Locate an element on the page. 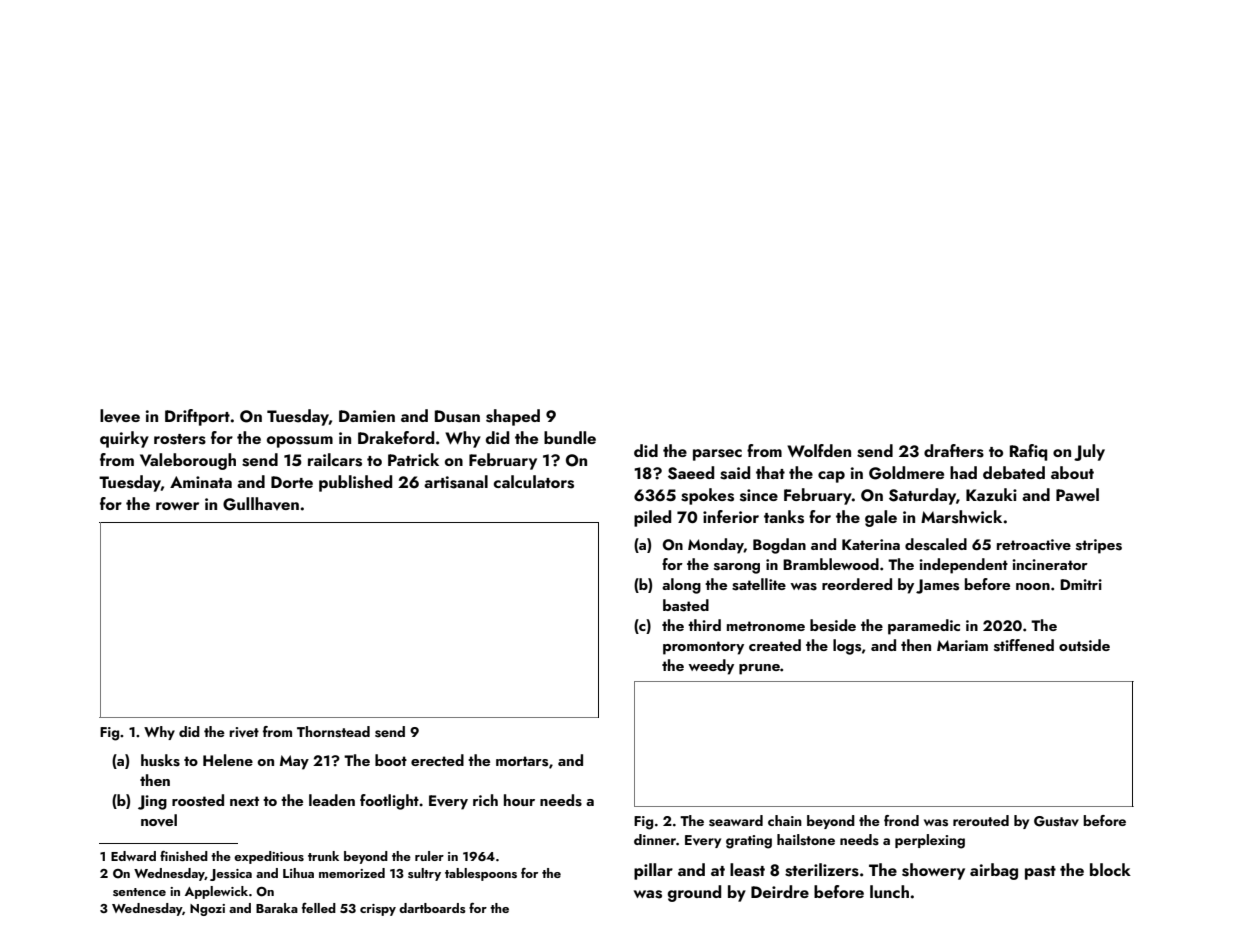 Image resolution: width=1233 pixels, height=952 pixels. shaped is located at coordinates (513, 417).
